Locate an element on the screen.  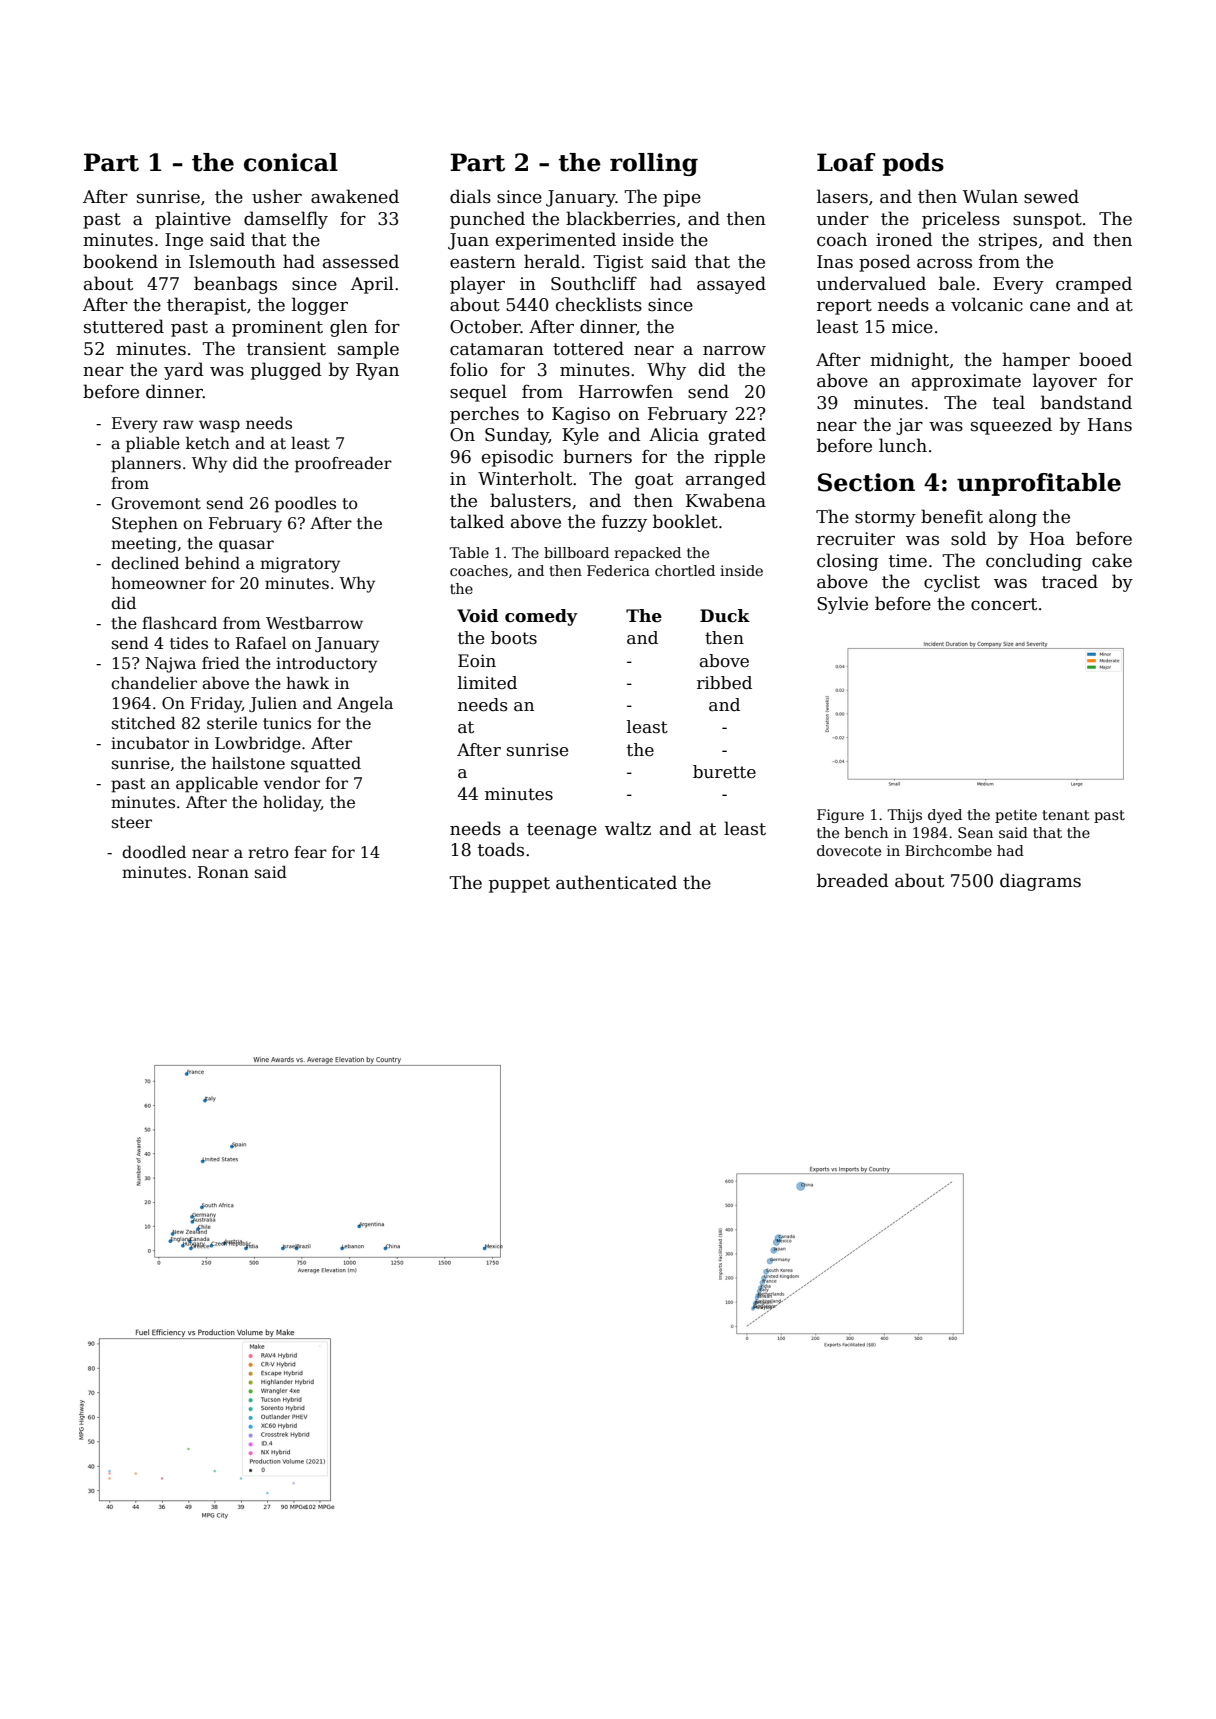
grated is located at coordinates (737, 436).
